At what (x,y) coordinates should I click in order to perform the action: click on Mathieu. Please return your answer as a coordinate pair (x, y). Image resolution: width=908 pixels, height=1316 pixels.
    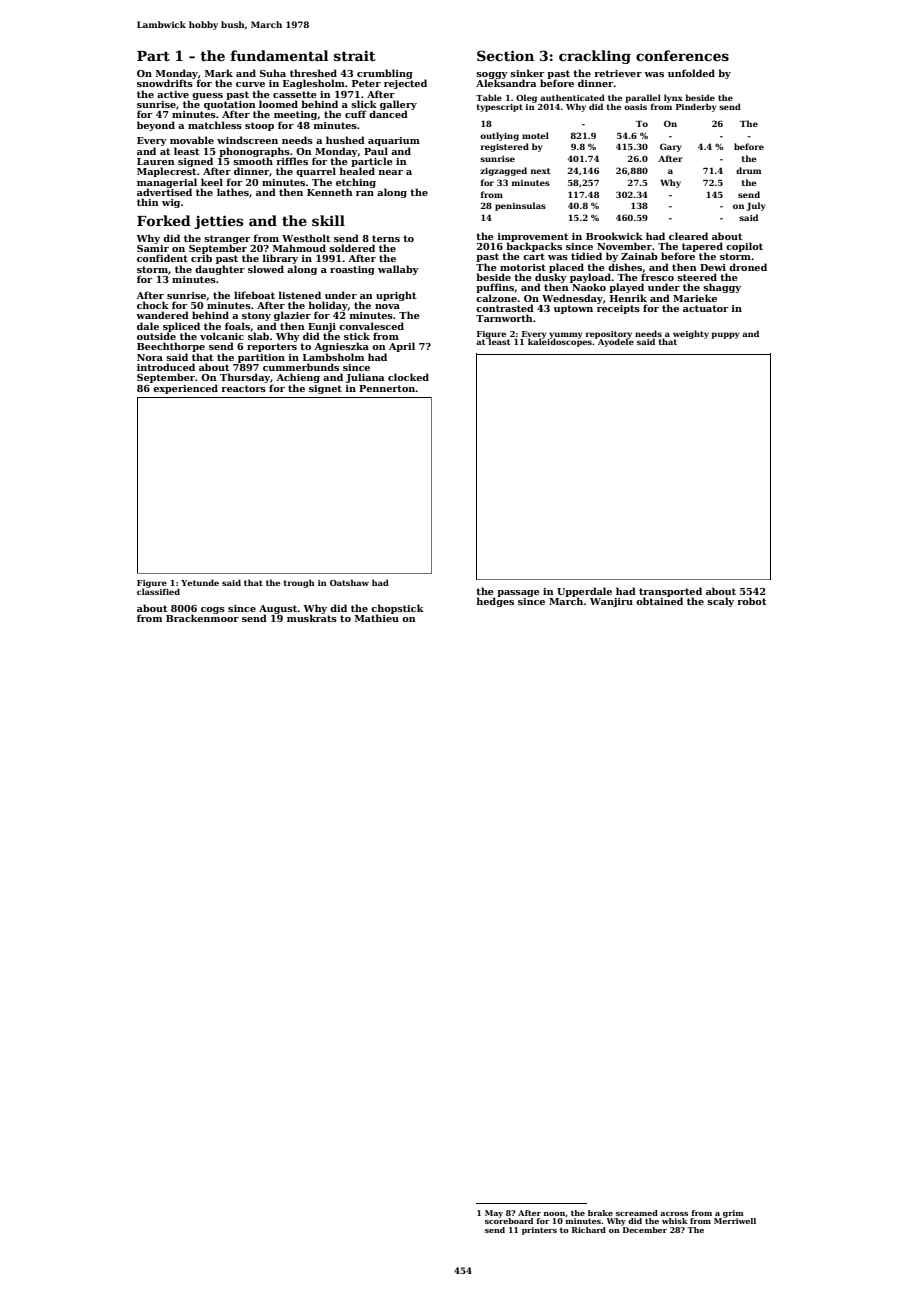
    Looking at the image, I should click on (377, 618).
